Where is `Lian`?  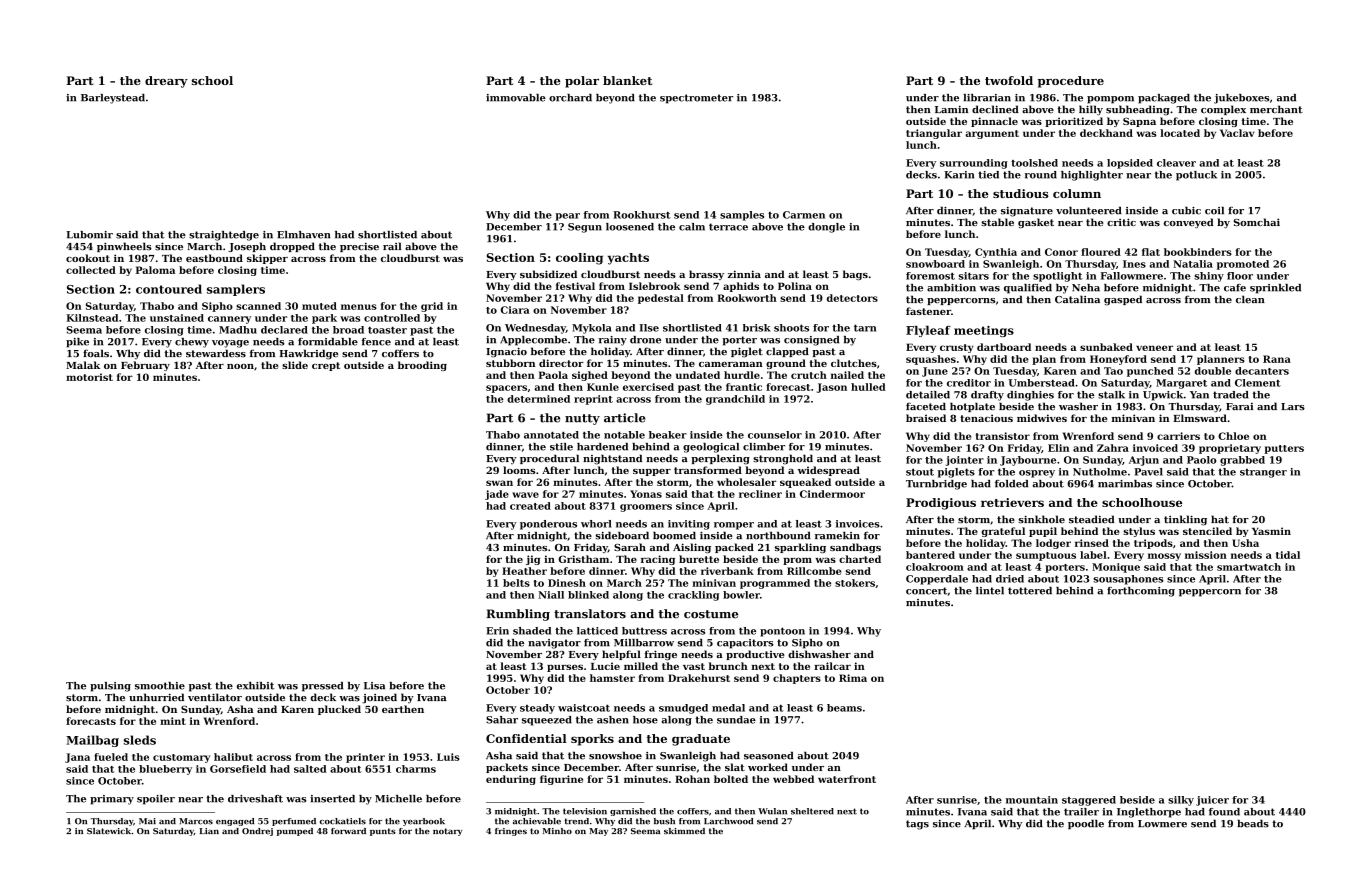 Lian is located at coordinates (209, 831).
